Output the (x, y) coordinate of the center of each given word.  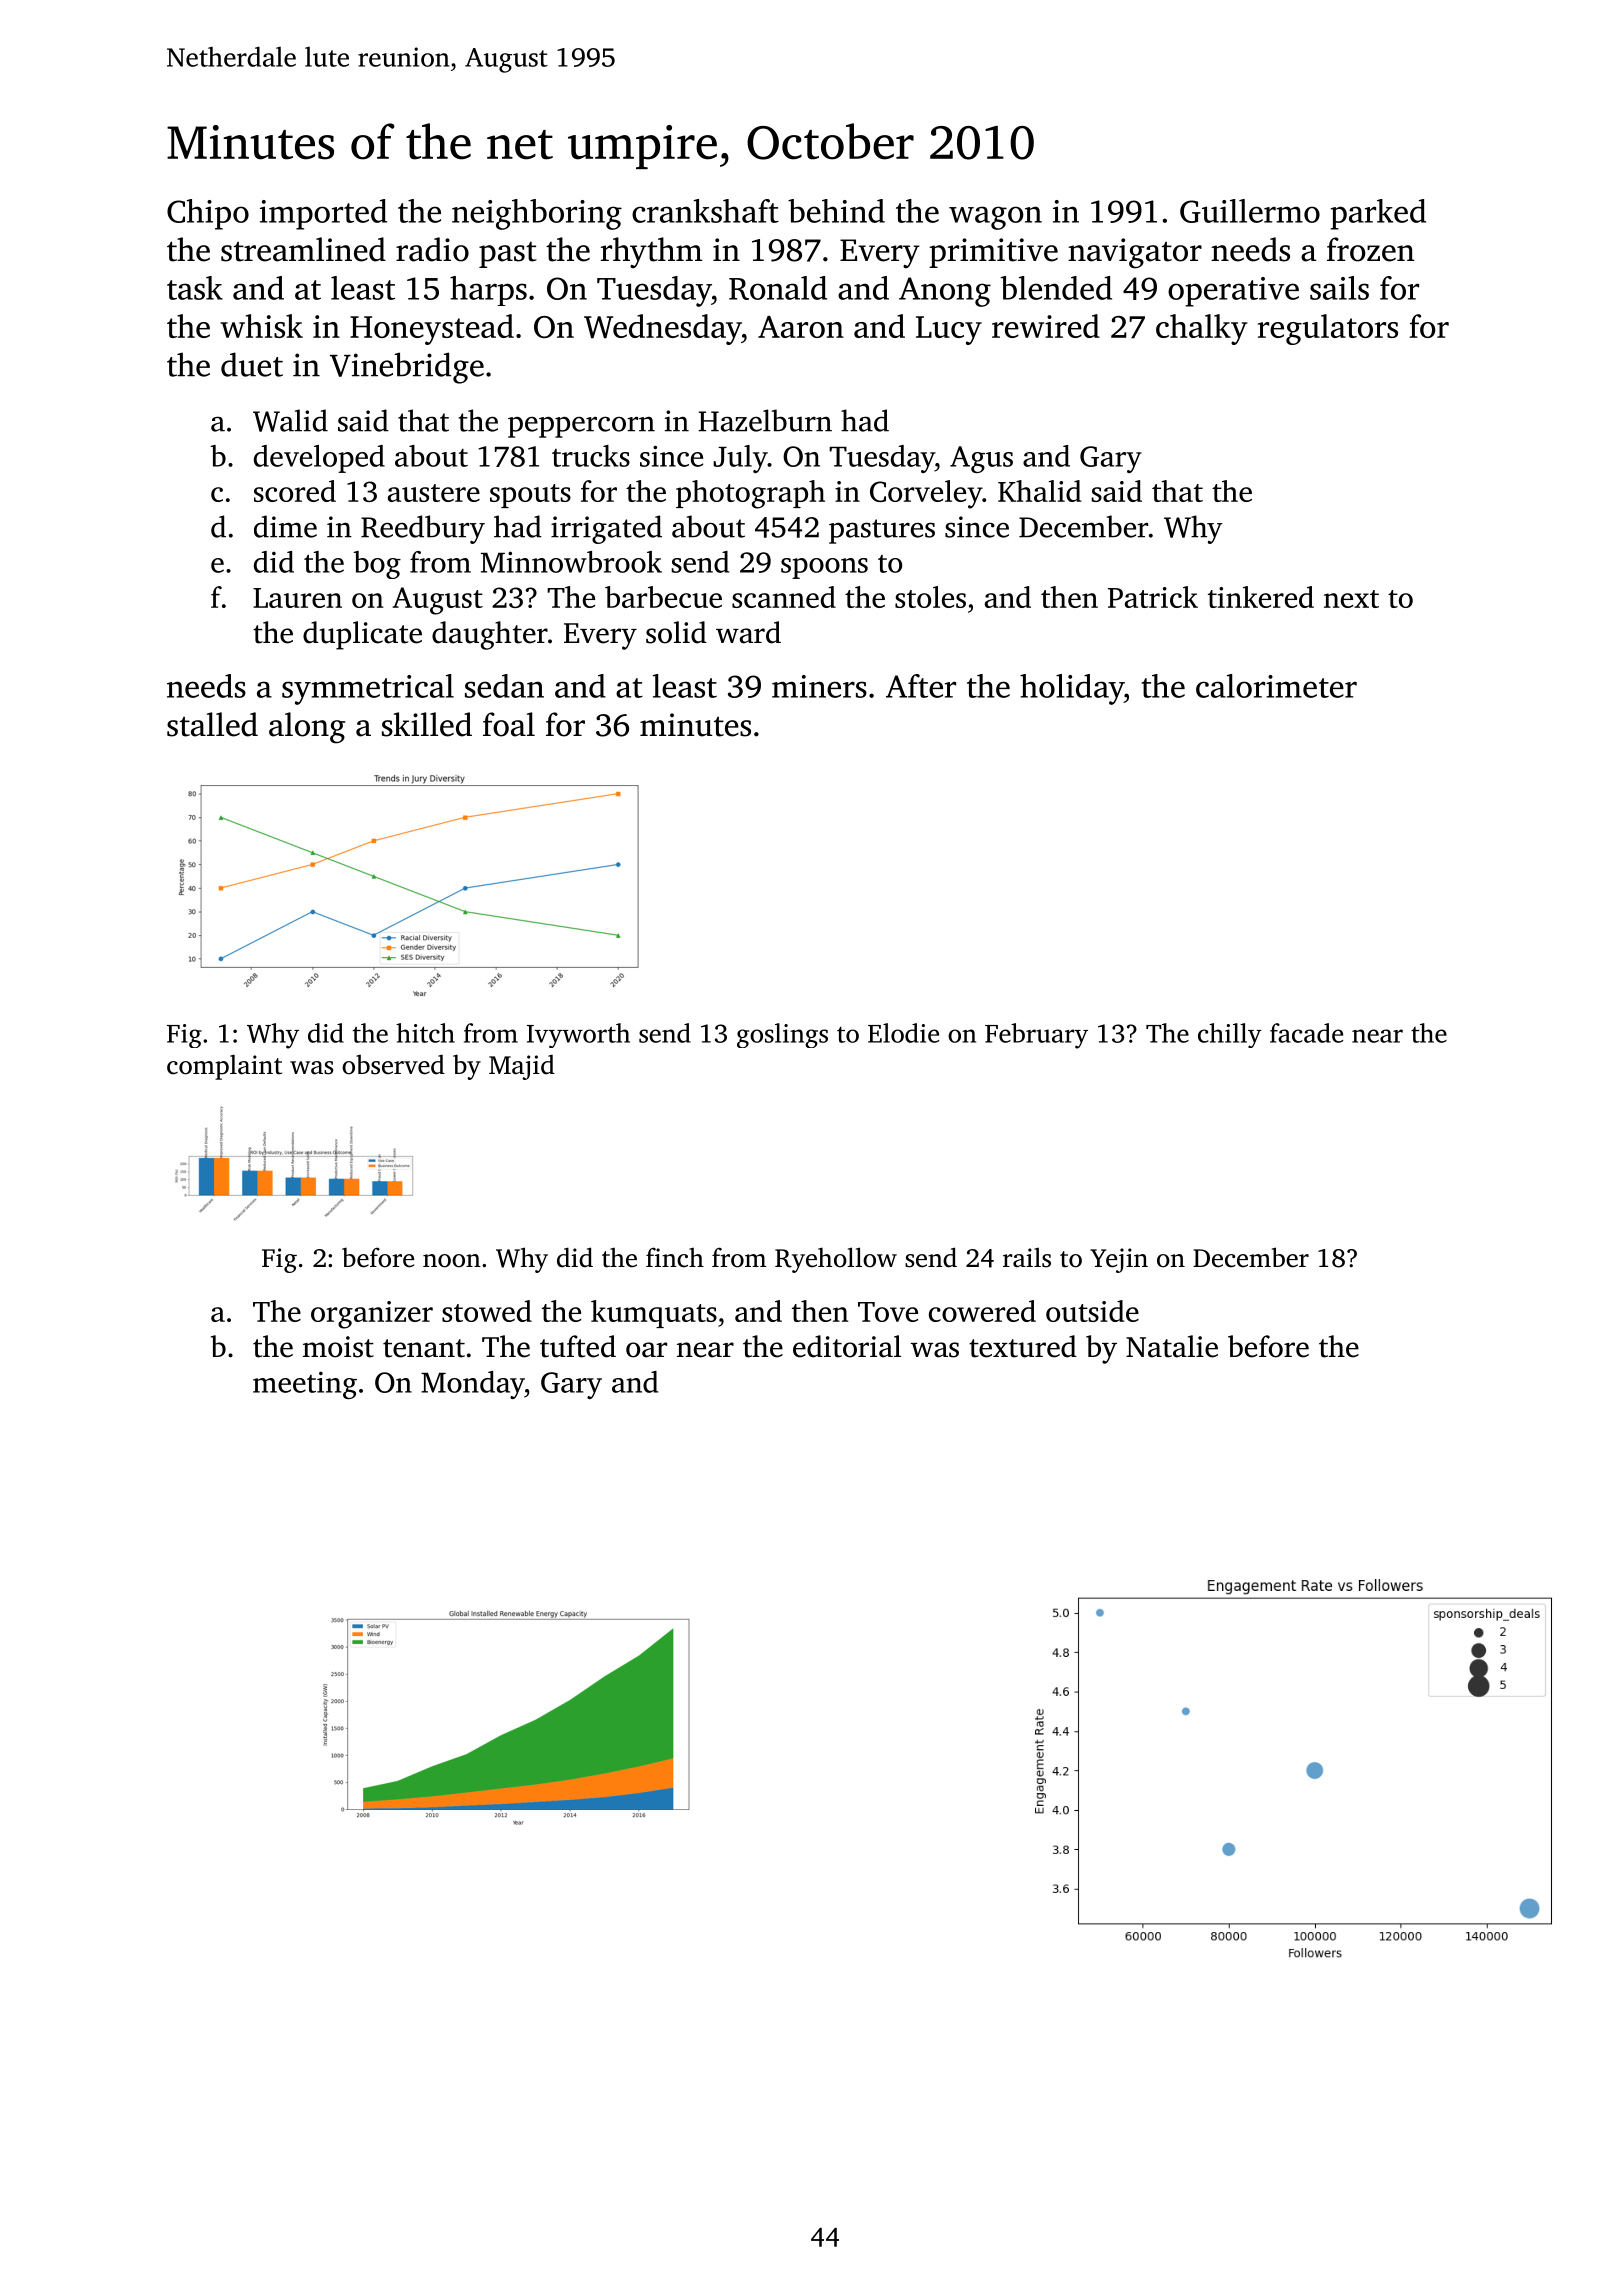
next (1351, 599)
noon (452, 1261)
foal (509, 724)
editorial (847, 1346)
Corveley (926, 494)
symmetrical (368, 689)
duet (252, 364)
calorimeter (1276, 686)
